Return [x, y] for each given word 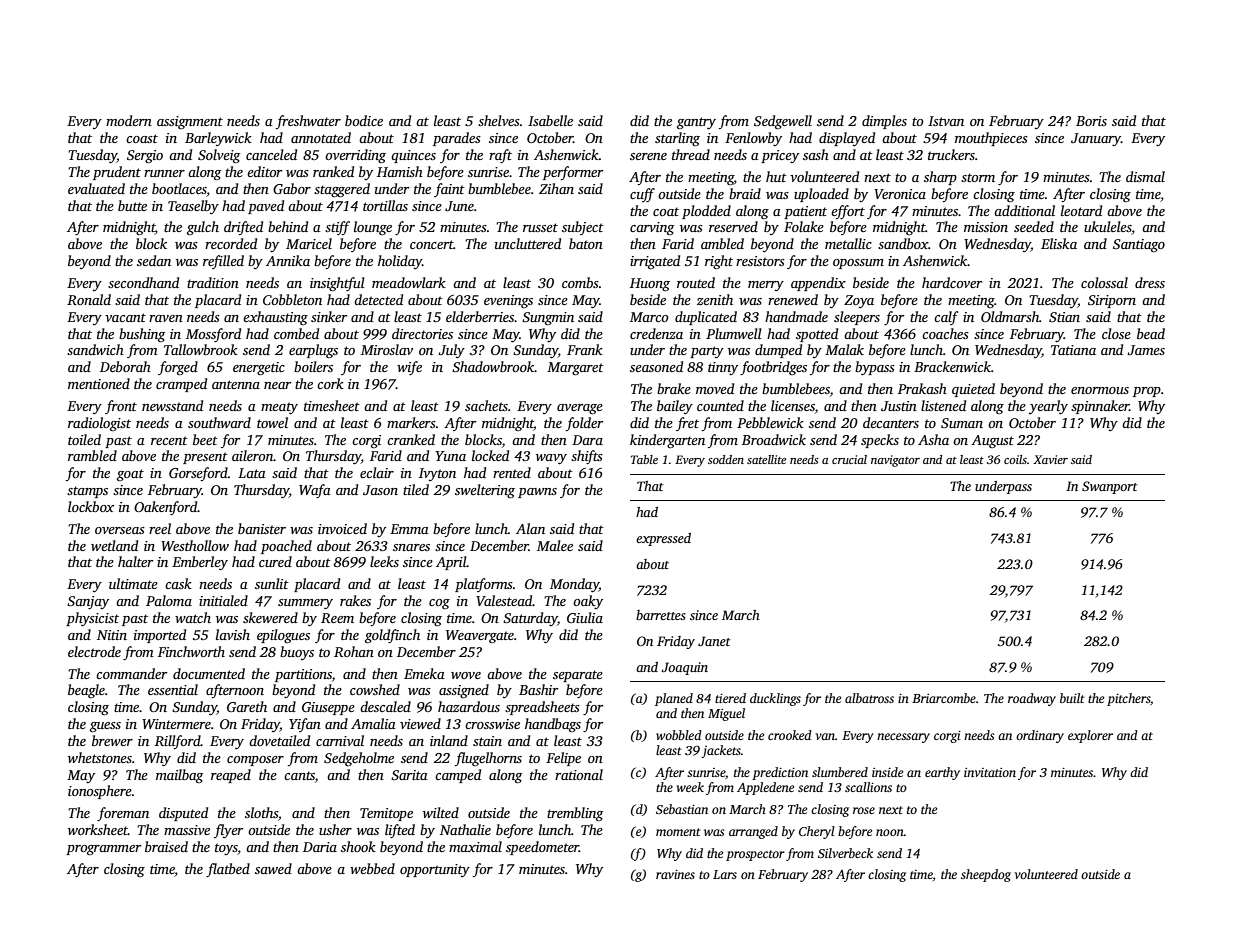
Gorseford [198, 474]
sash [816, 154]
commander [131, 673]
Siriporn [1112, 301]
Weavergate [480, 636]
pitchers [1128, 699]
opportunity [435, 870]
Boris [1091, 121]
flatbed [228, 870]
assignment [190, 122]
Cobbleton [292, 299]
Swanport [1110, 487]
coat [666, 211]
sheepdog [986, 875]
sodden [726, 459]
